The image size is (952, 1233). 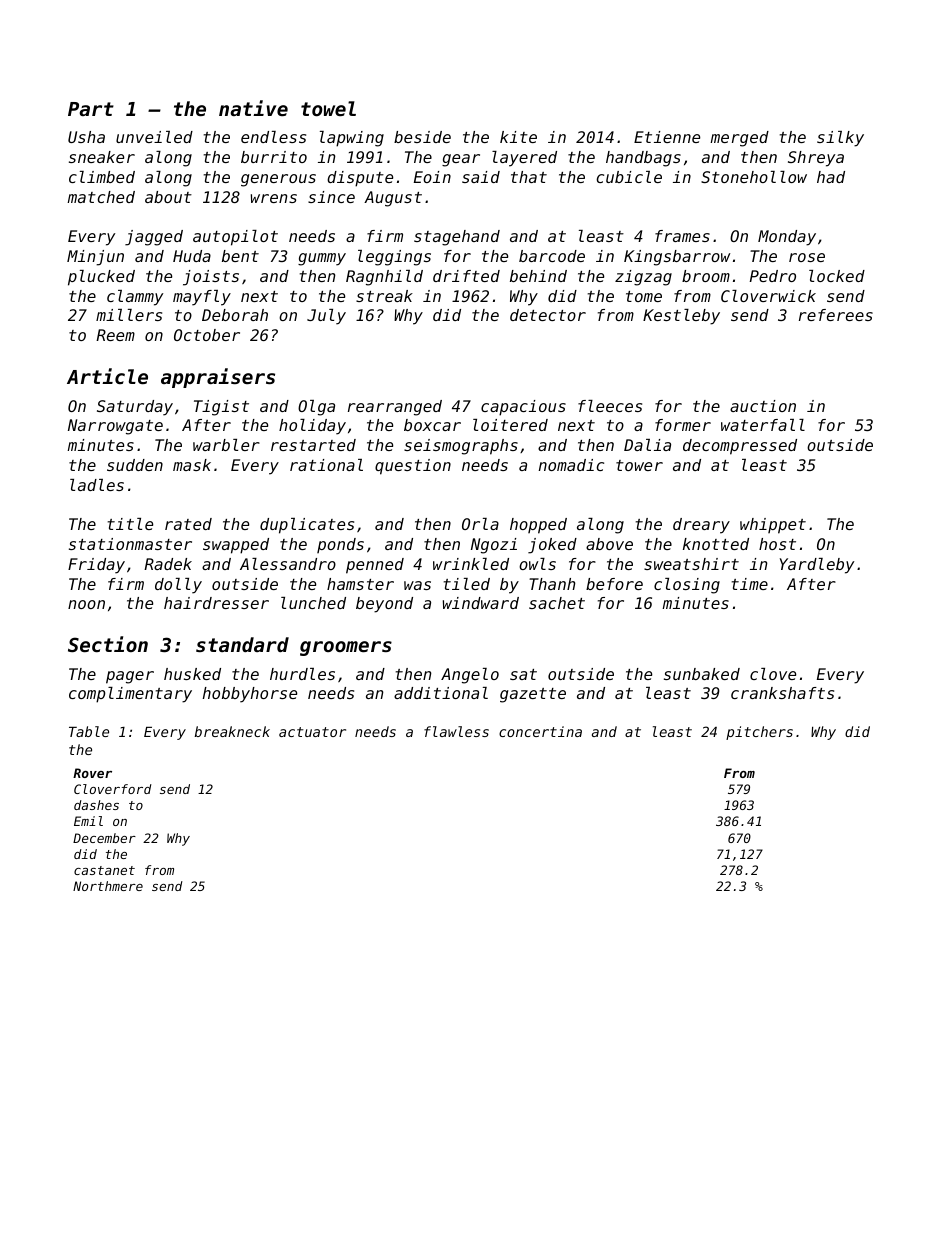 What do you see at coordinates (466, 276) in the page?
I see `drifted` at bounding box center [466, 276].
